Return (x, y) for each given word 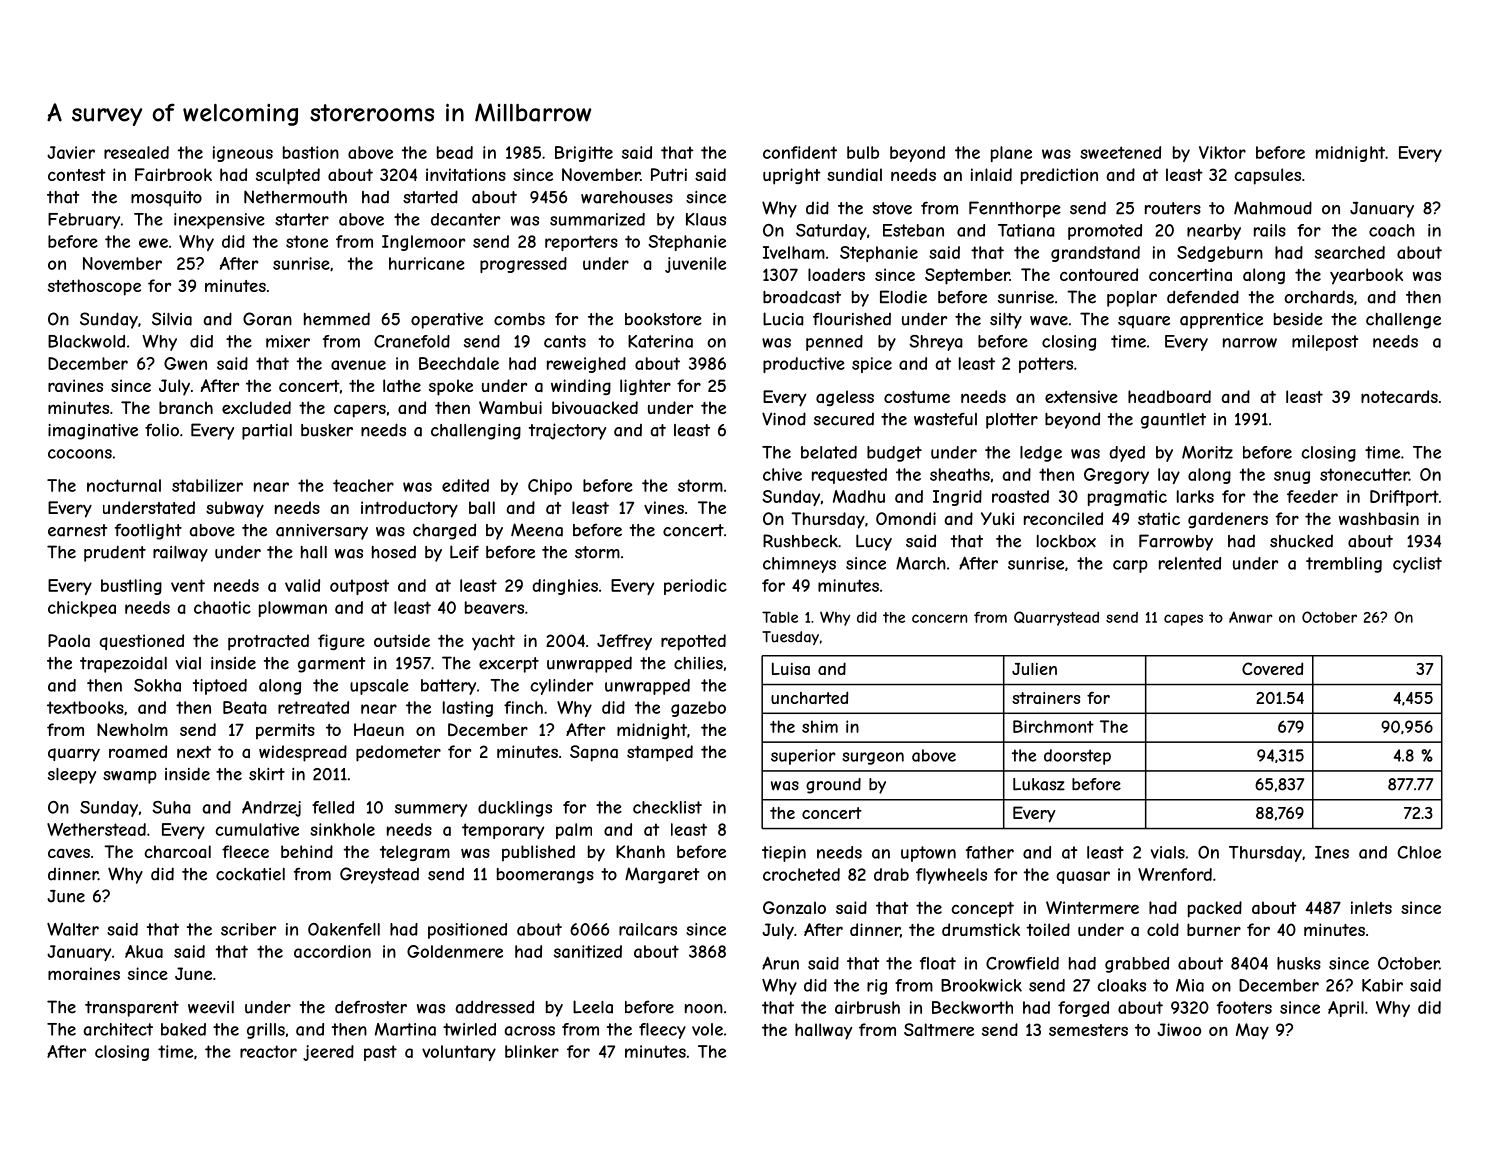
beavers (494, 607)
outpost (359, 587)
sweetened (1120, 152)
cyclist (1417, 565)
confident (800, 152)
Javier (71, 152)
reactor (268, 1051)
